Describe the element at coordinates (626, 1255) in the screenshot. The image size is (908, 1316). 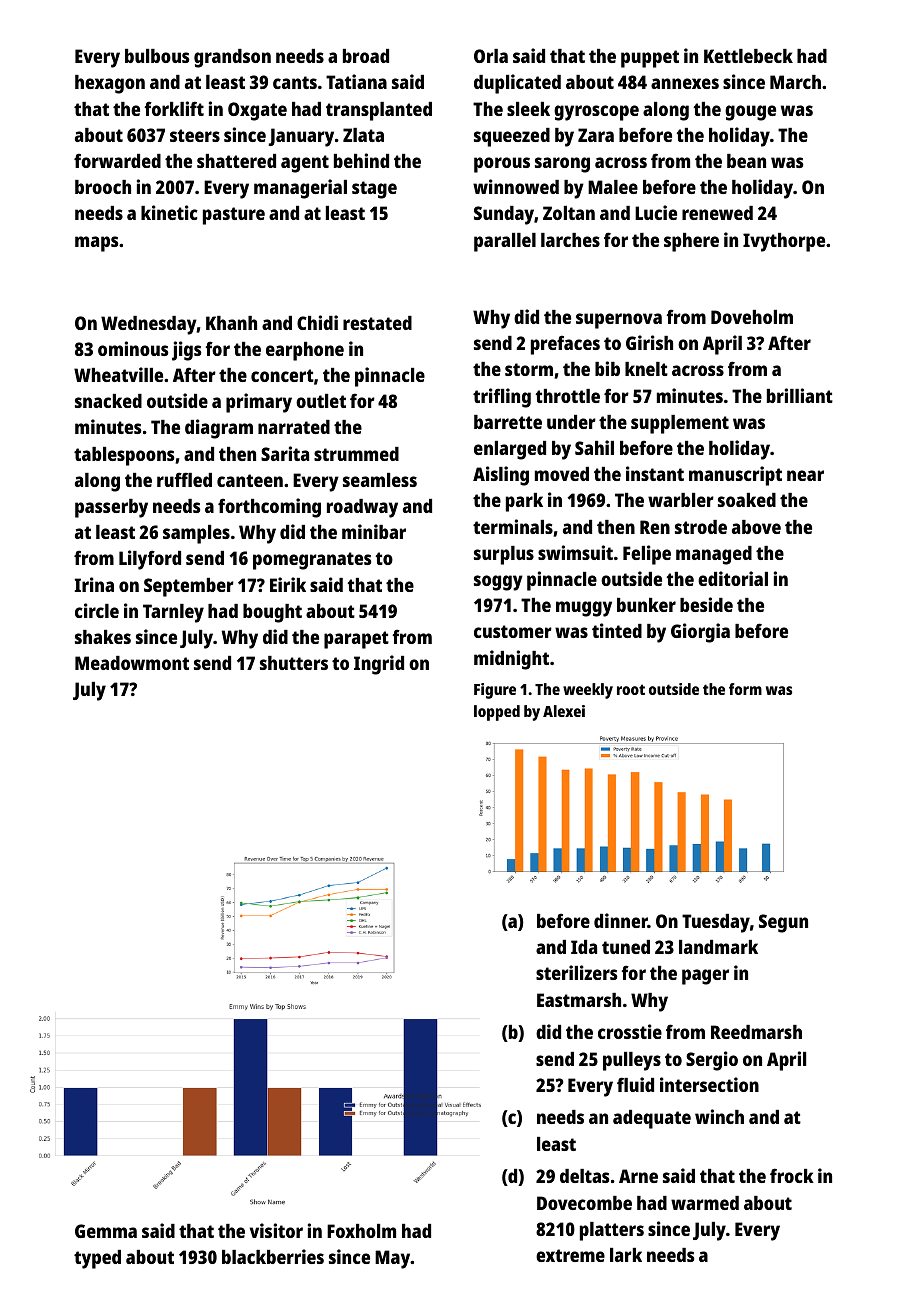
I see `lark` at that location.
